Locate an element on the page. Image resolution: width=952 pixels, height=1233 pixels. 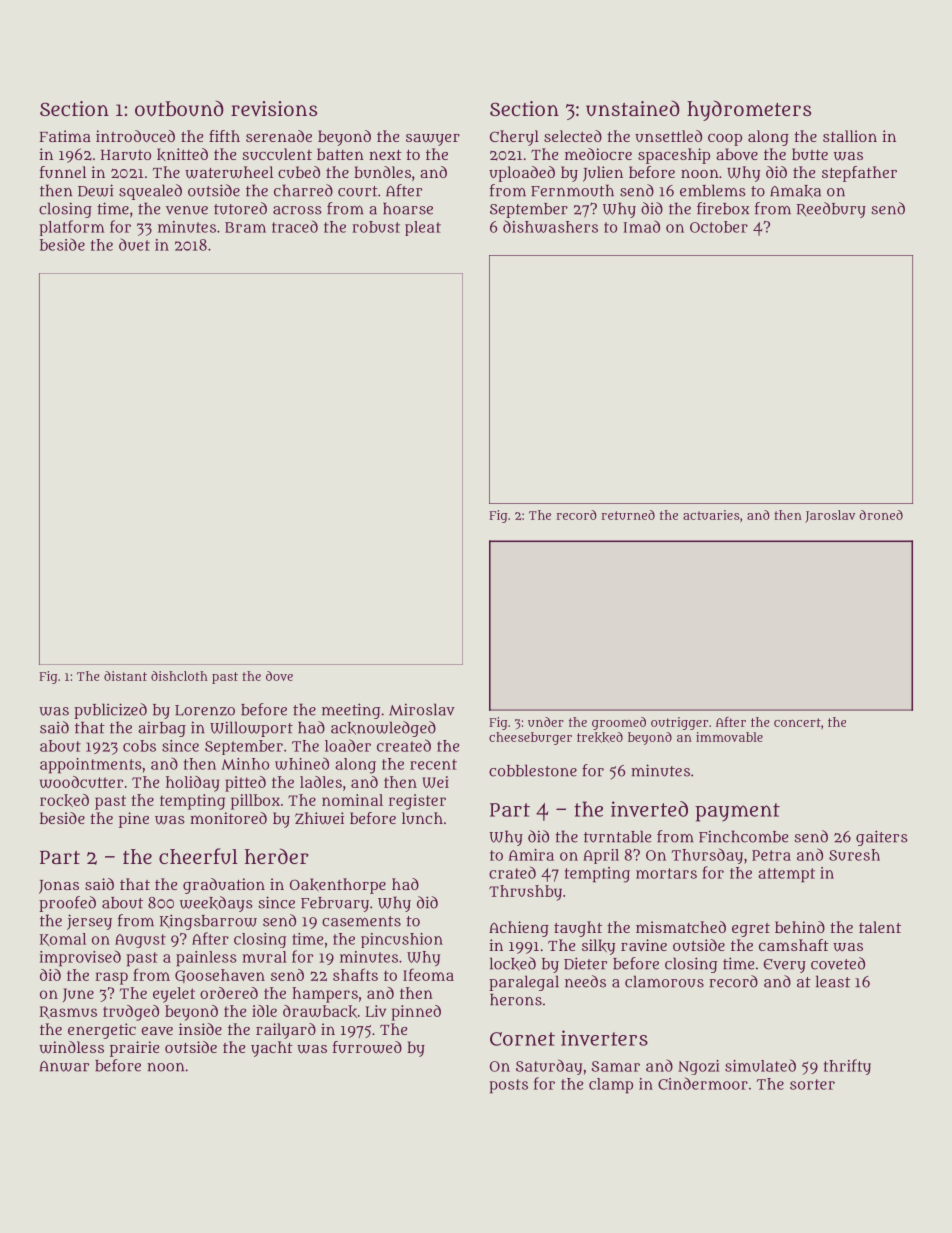
sorter is located at coordinates (812, 1084).
